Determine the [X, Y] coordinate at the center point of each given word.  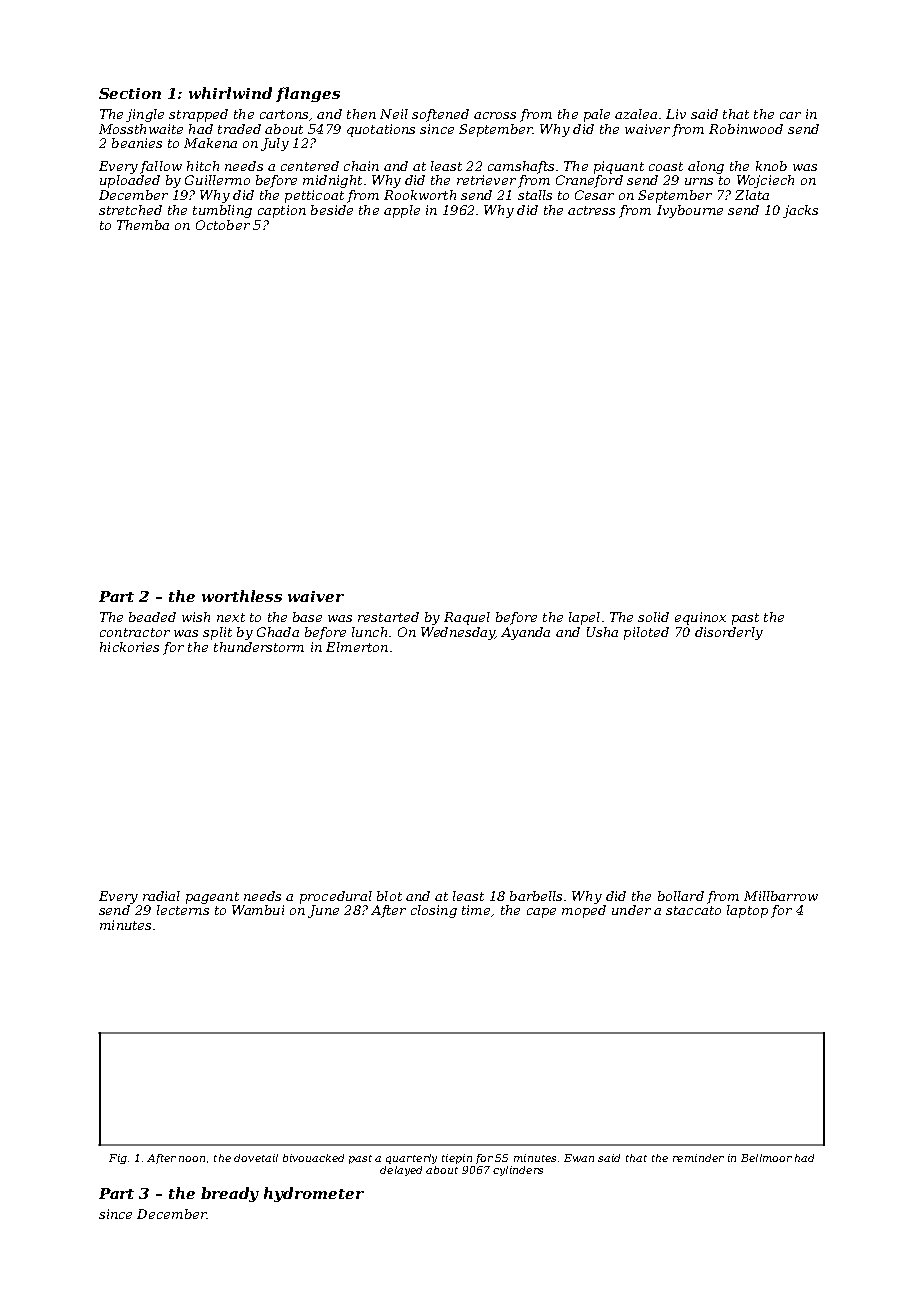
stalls [535, 195]
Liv [676, 114]
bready [230, 1194]
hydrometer [314, 1194]
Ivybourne [690, 211]
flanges [308, 94]
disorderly [729, 633]
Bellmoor [766, 1158]
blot [389, 896]
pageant [212, 898]
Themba [143, 225]
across [495, 115]
